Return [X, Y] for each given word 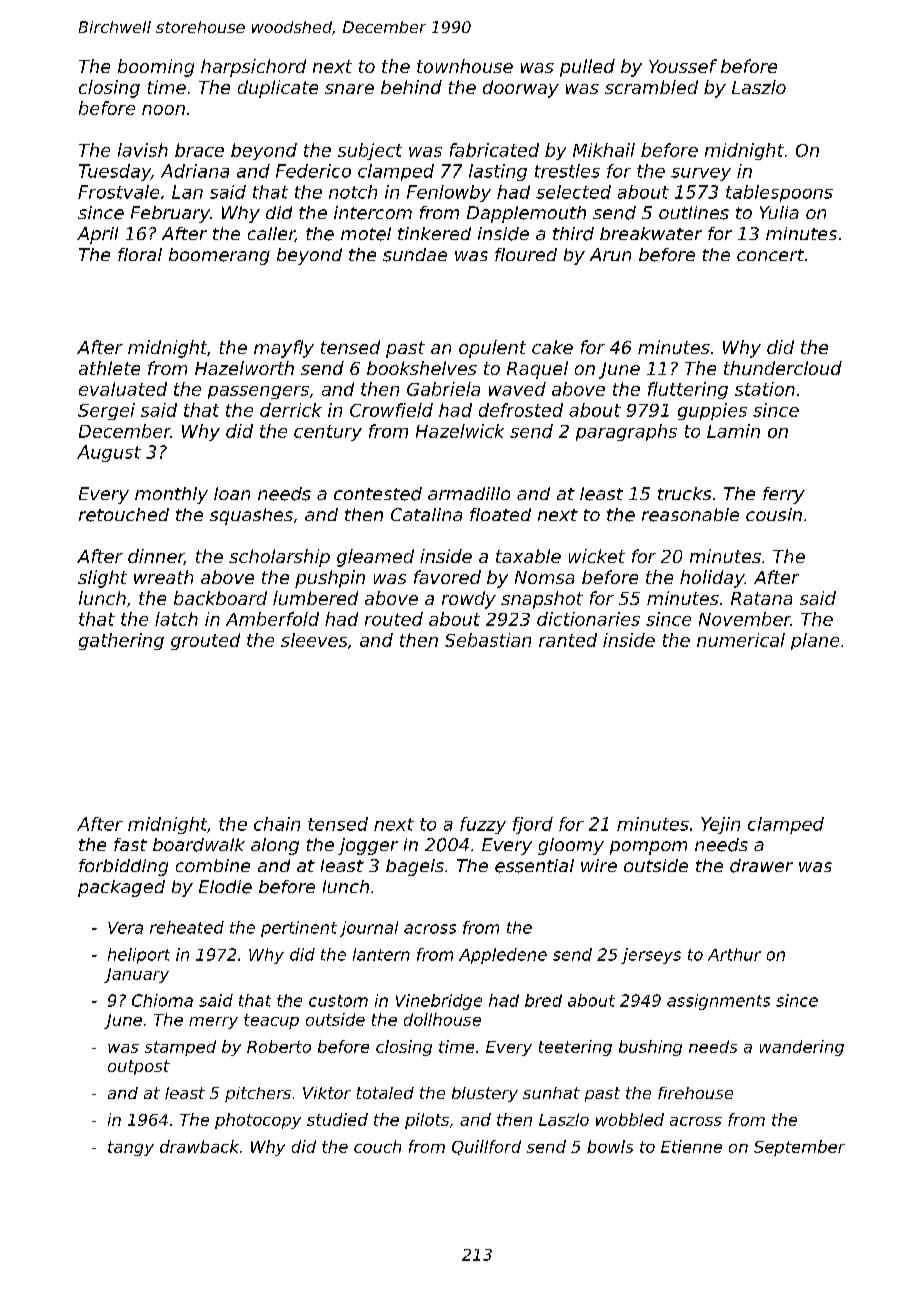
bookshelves [422, 368]
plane [815, 641]
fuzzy [483, 825]
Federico [313, 171]
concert [770, 255]
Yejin [720, 825]
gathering [121, 641]
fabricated [494, 150]
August [109, 453]
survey [701, 174]
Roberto [279, 1046]
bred [543, 1000]
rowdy [469, 600]
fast [130, 844]
